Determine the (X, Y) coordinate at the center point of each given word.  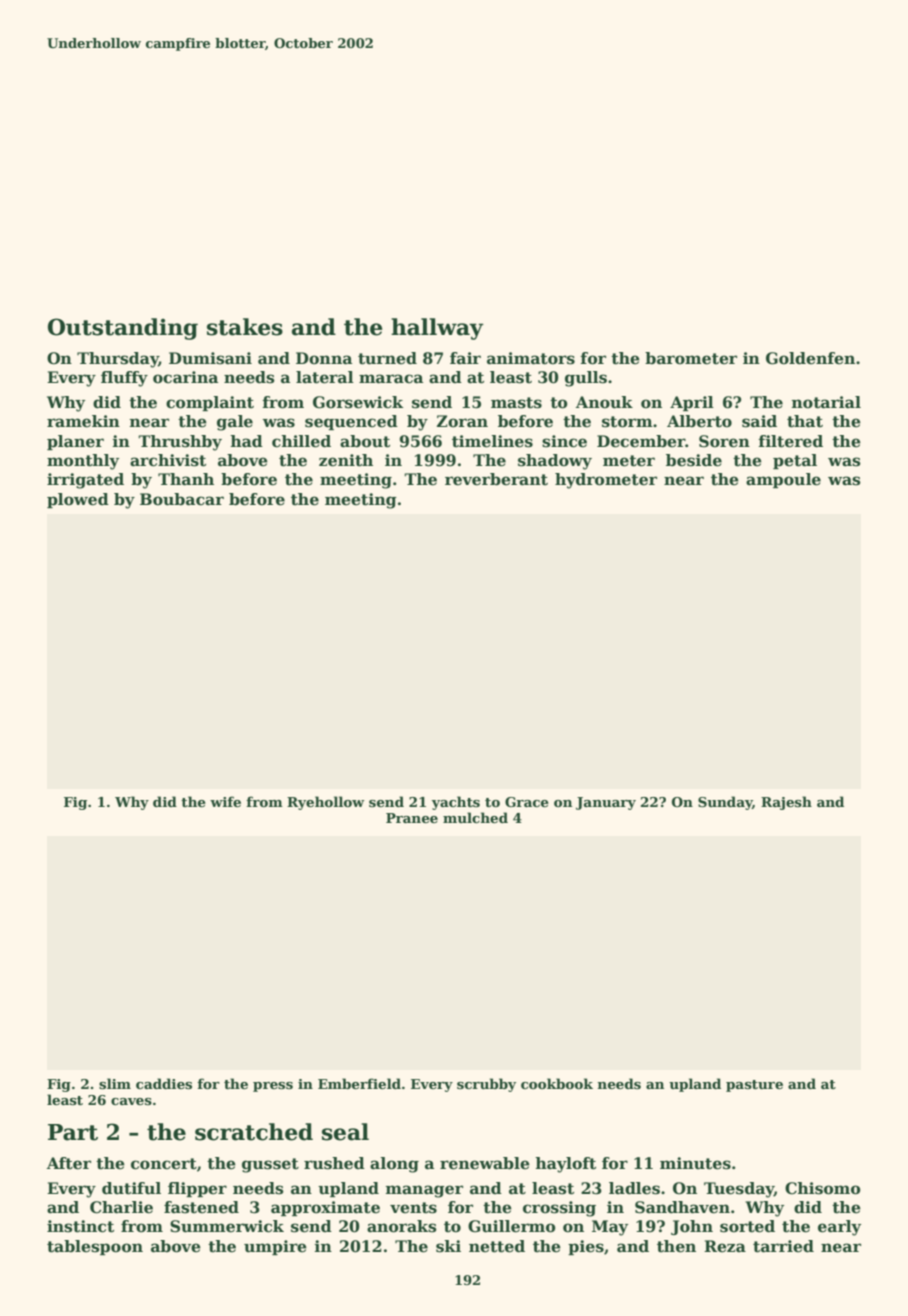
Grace (527, 802)
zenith (346, 460)
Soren (724, 441)
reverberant (496, 479)
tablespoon (95, 1247)
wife (225, 801)
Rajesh (786, 803)
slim (115, 1083)
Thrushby (180, 443)
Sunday (725, 803)
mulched (475, 817)
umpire (275, 1247)
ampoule (783, 480)
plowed (78, 500)
